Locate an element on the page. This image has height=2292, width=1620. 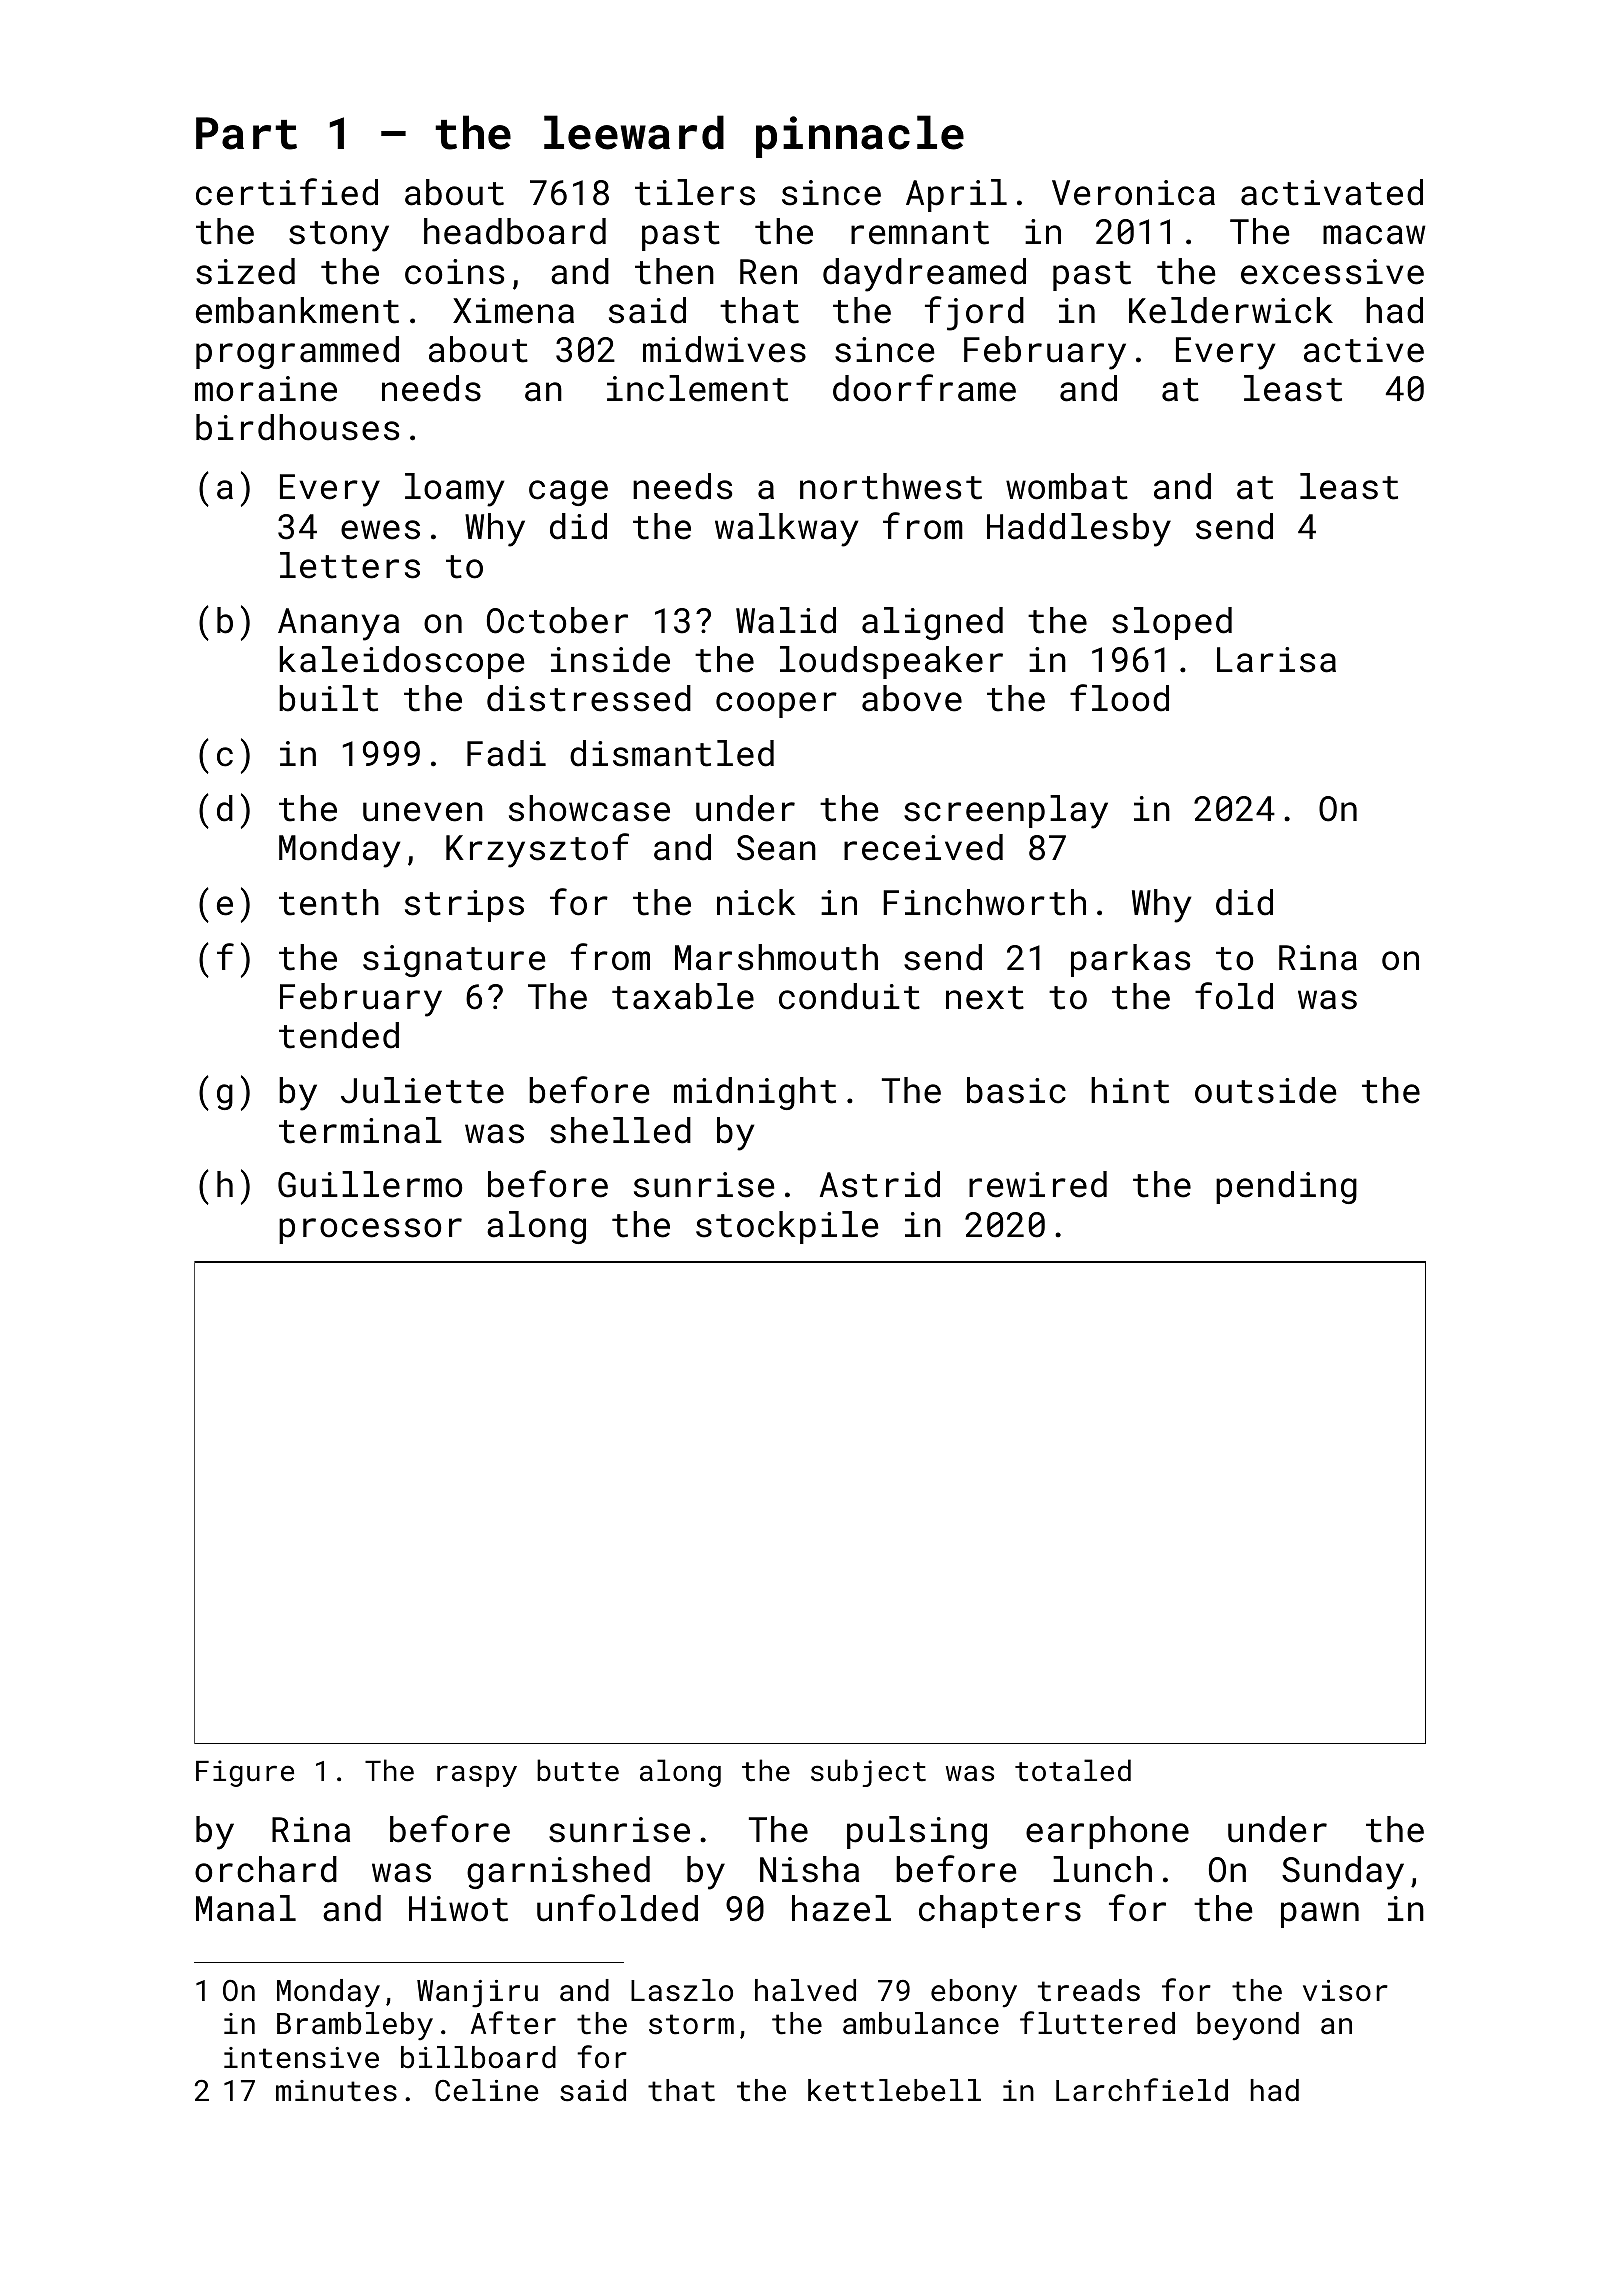
totaled is located at coordinates (1073, 1770).
